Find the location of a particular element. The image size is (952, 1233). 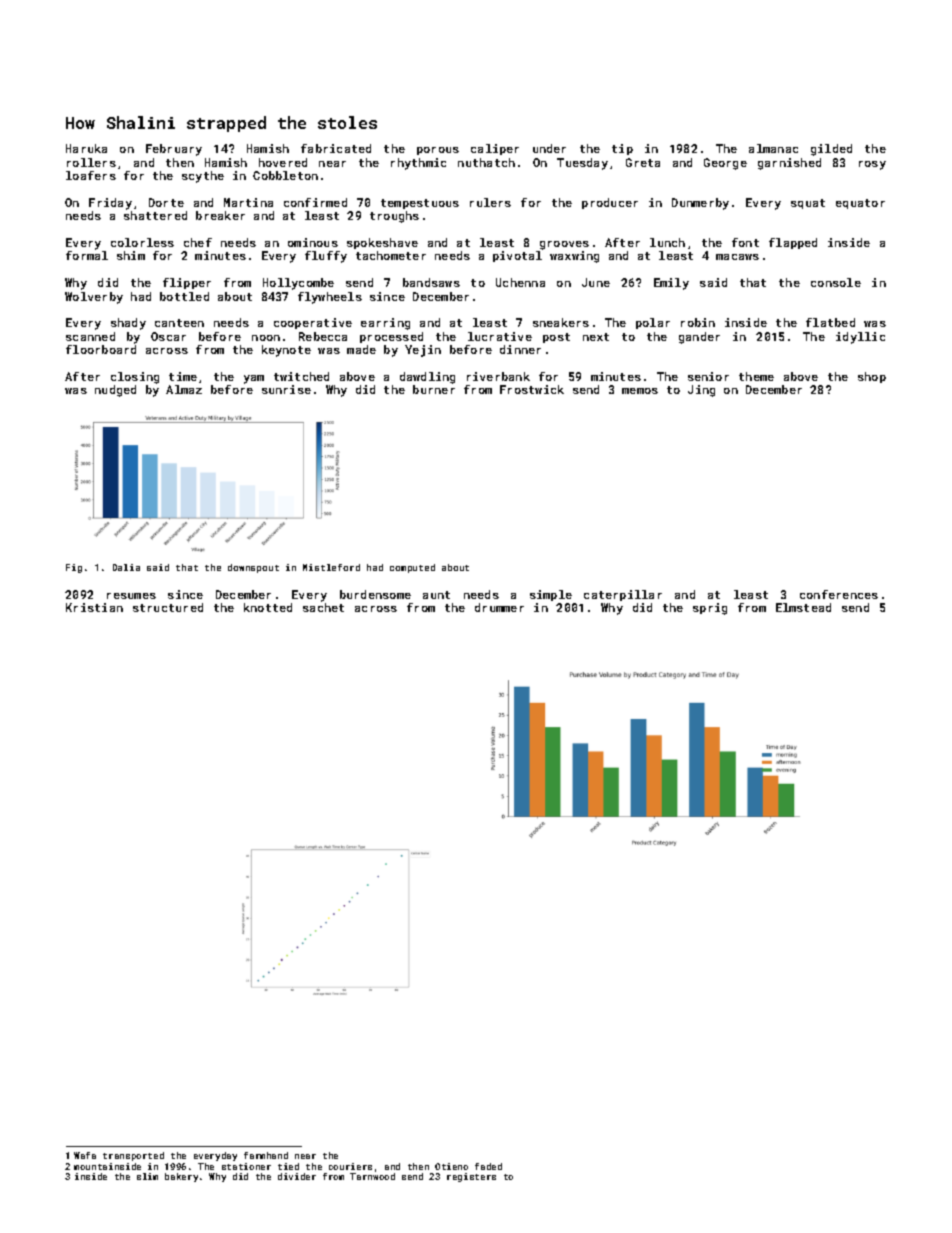

transported is located at coordinates (133, 1156).
